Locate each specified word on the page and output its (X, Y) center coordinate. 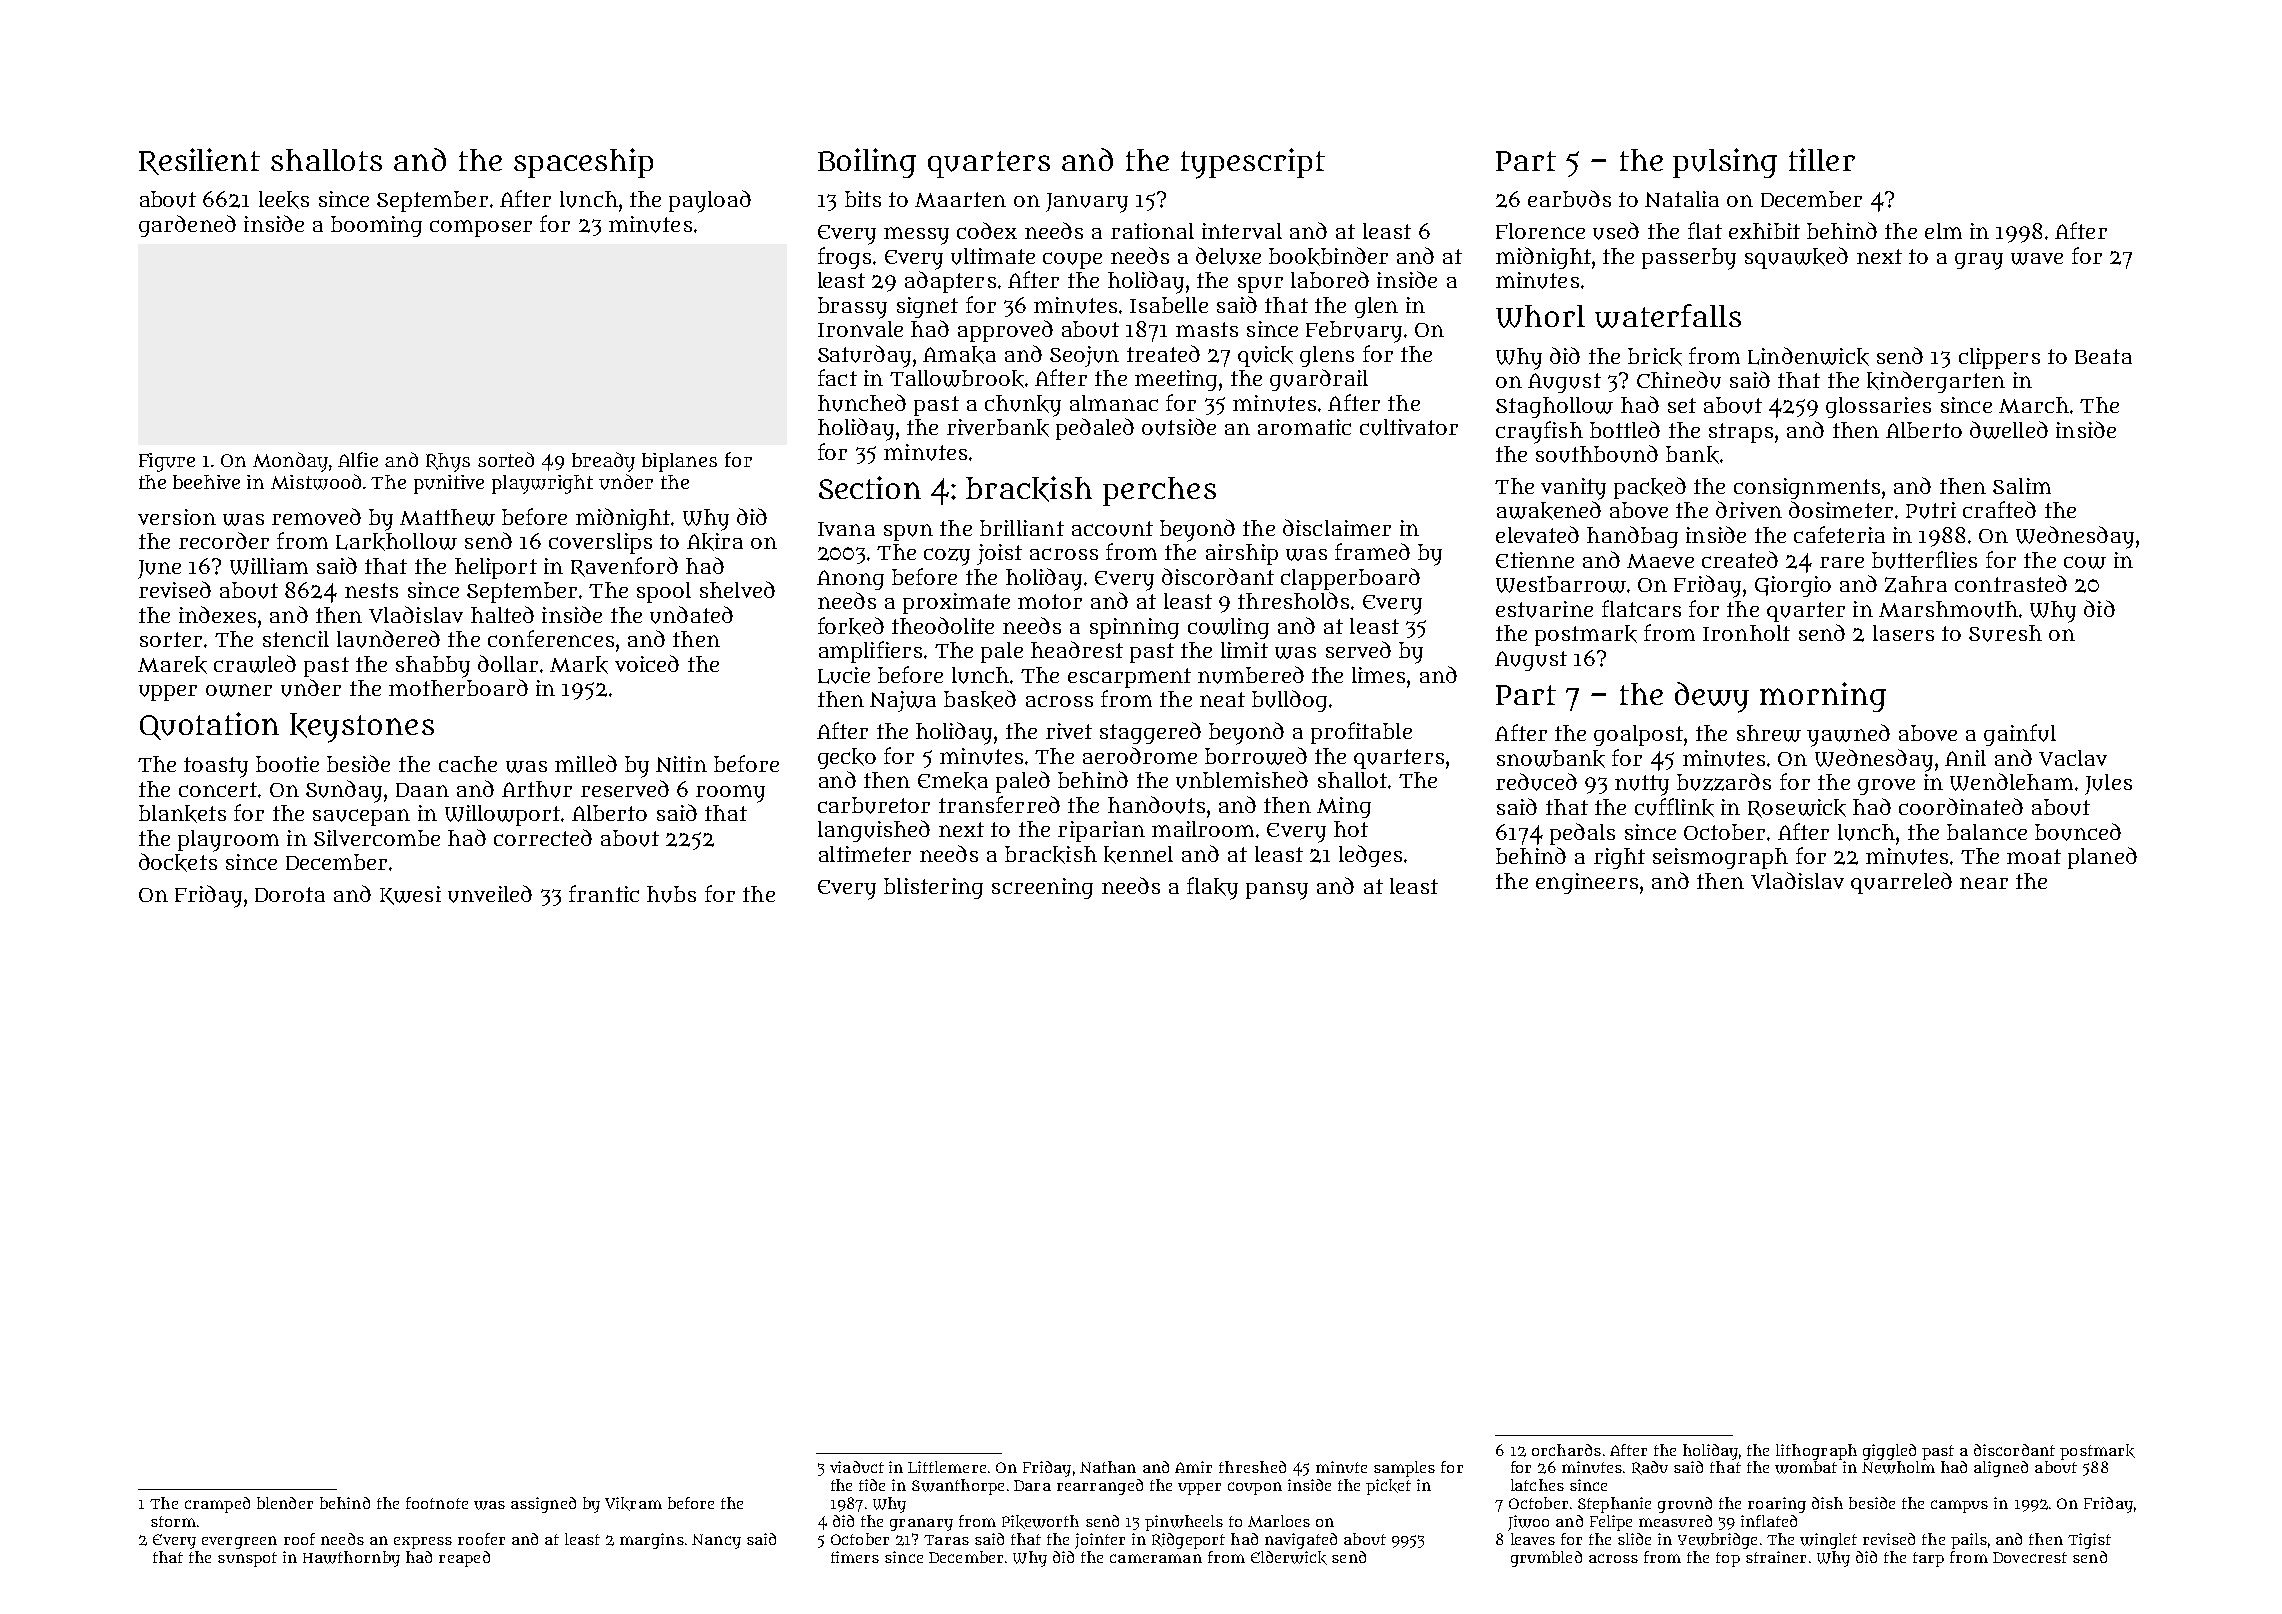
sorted (506, 459)
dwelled (2009, 430)
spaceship (583, 163)
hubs (671, 894)
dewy (1712, 697)
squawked (1796, 258)
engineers (1587, 883)
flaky (1212, 888)
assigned (543, 1505)
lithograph (1816, 1452)
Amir (1193, 1467)
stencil (296, 639)
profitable (1361, 733)
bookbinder (1328, 256)
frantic (604, 893)
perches (1159, 491)
